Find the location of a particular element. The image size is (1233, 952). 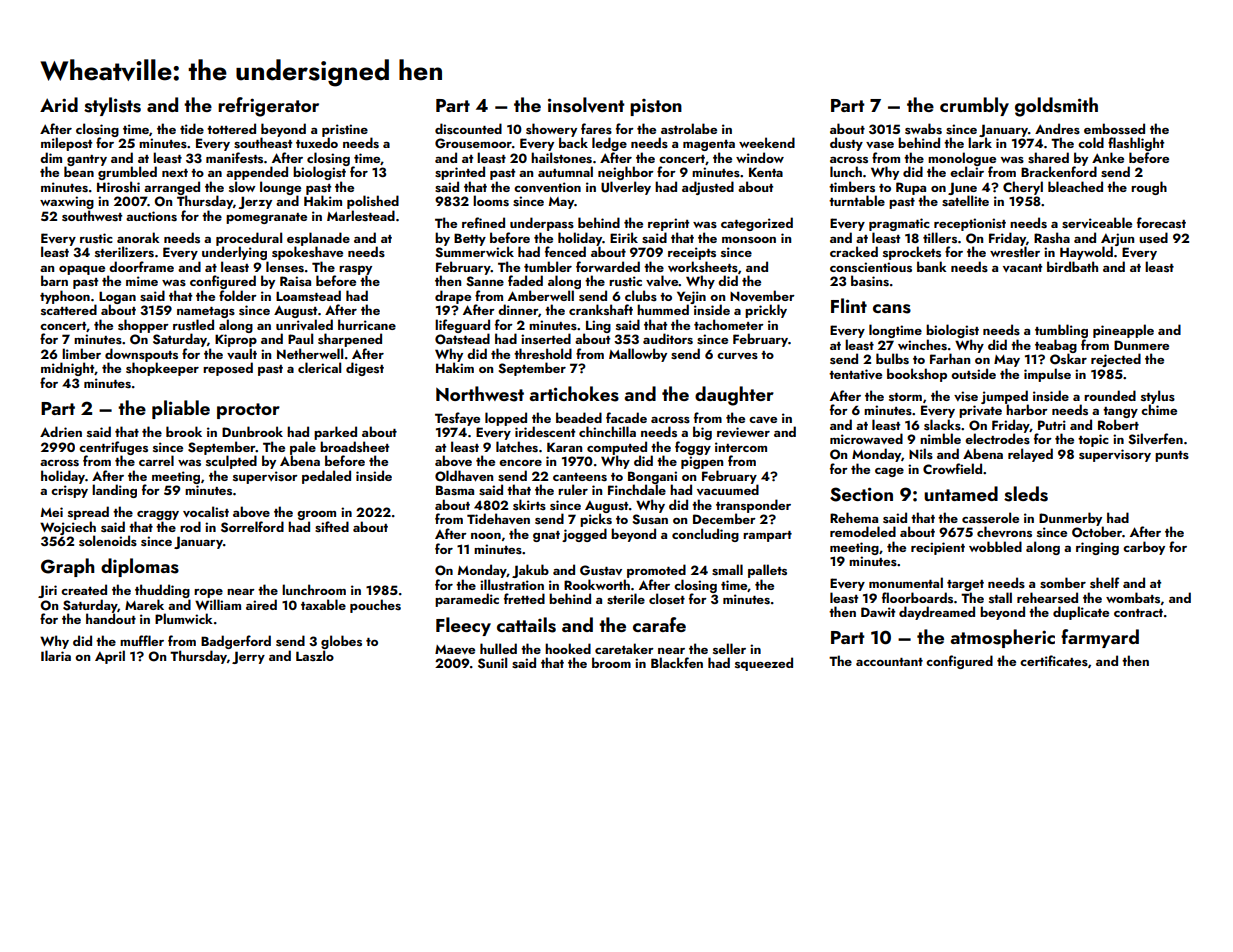

Sunil is located at coordinates (492, 663).
